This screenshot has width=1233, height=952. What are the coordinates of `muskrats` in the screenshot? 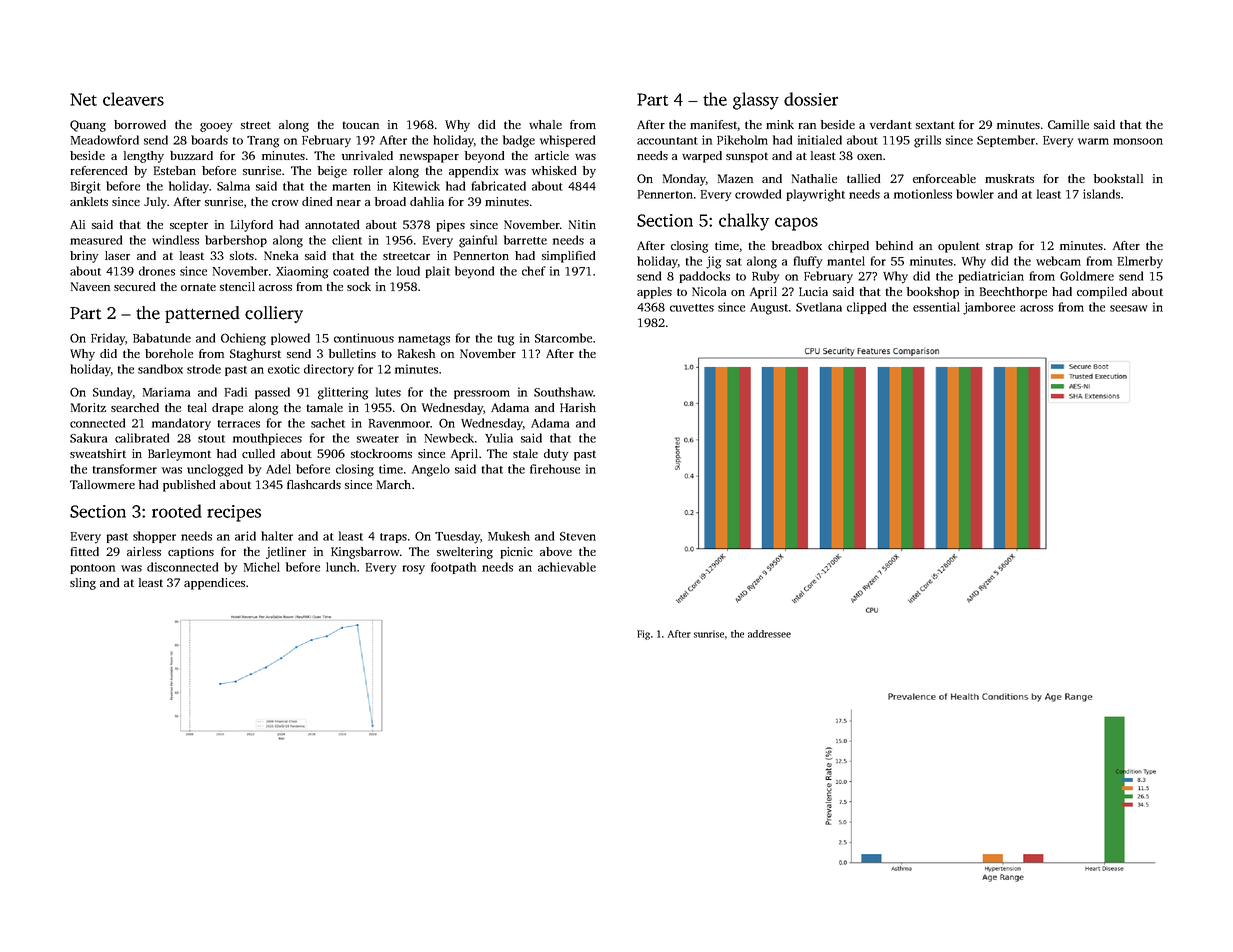 It's located at (1009, 178).
